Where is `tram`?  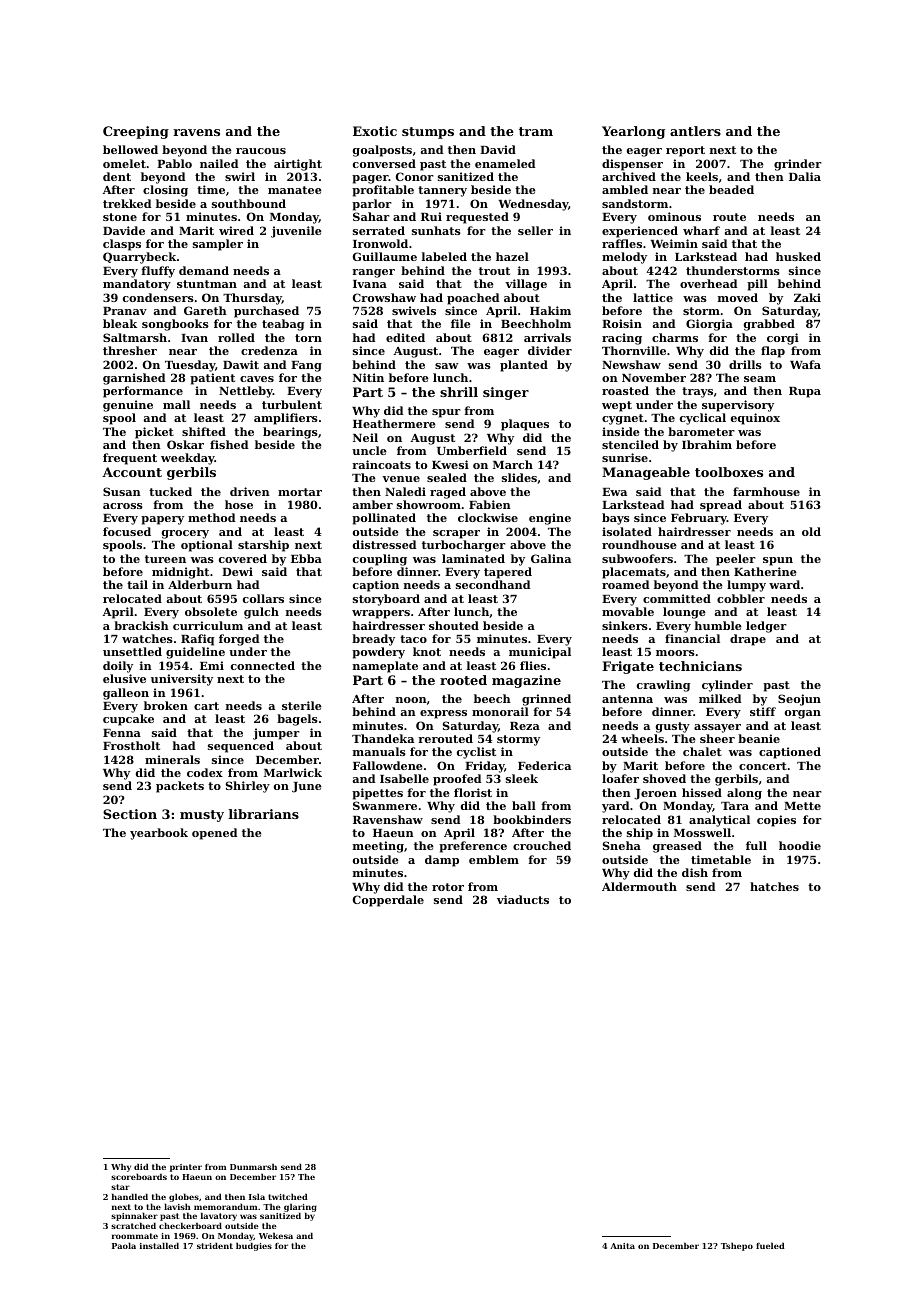
tram is located at coordinates (536, 131).
